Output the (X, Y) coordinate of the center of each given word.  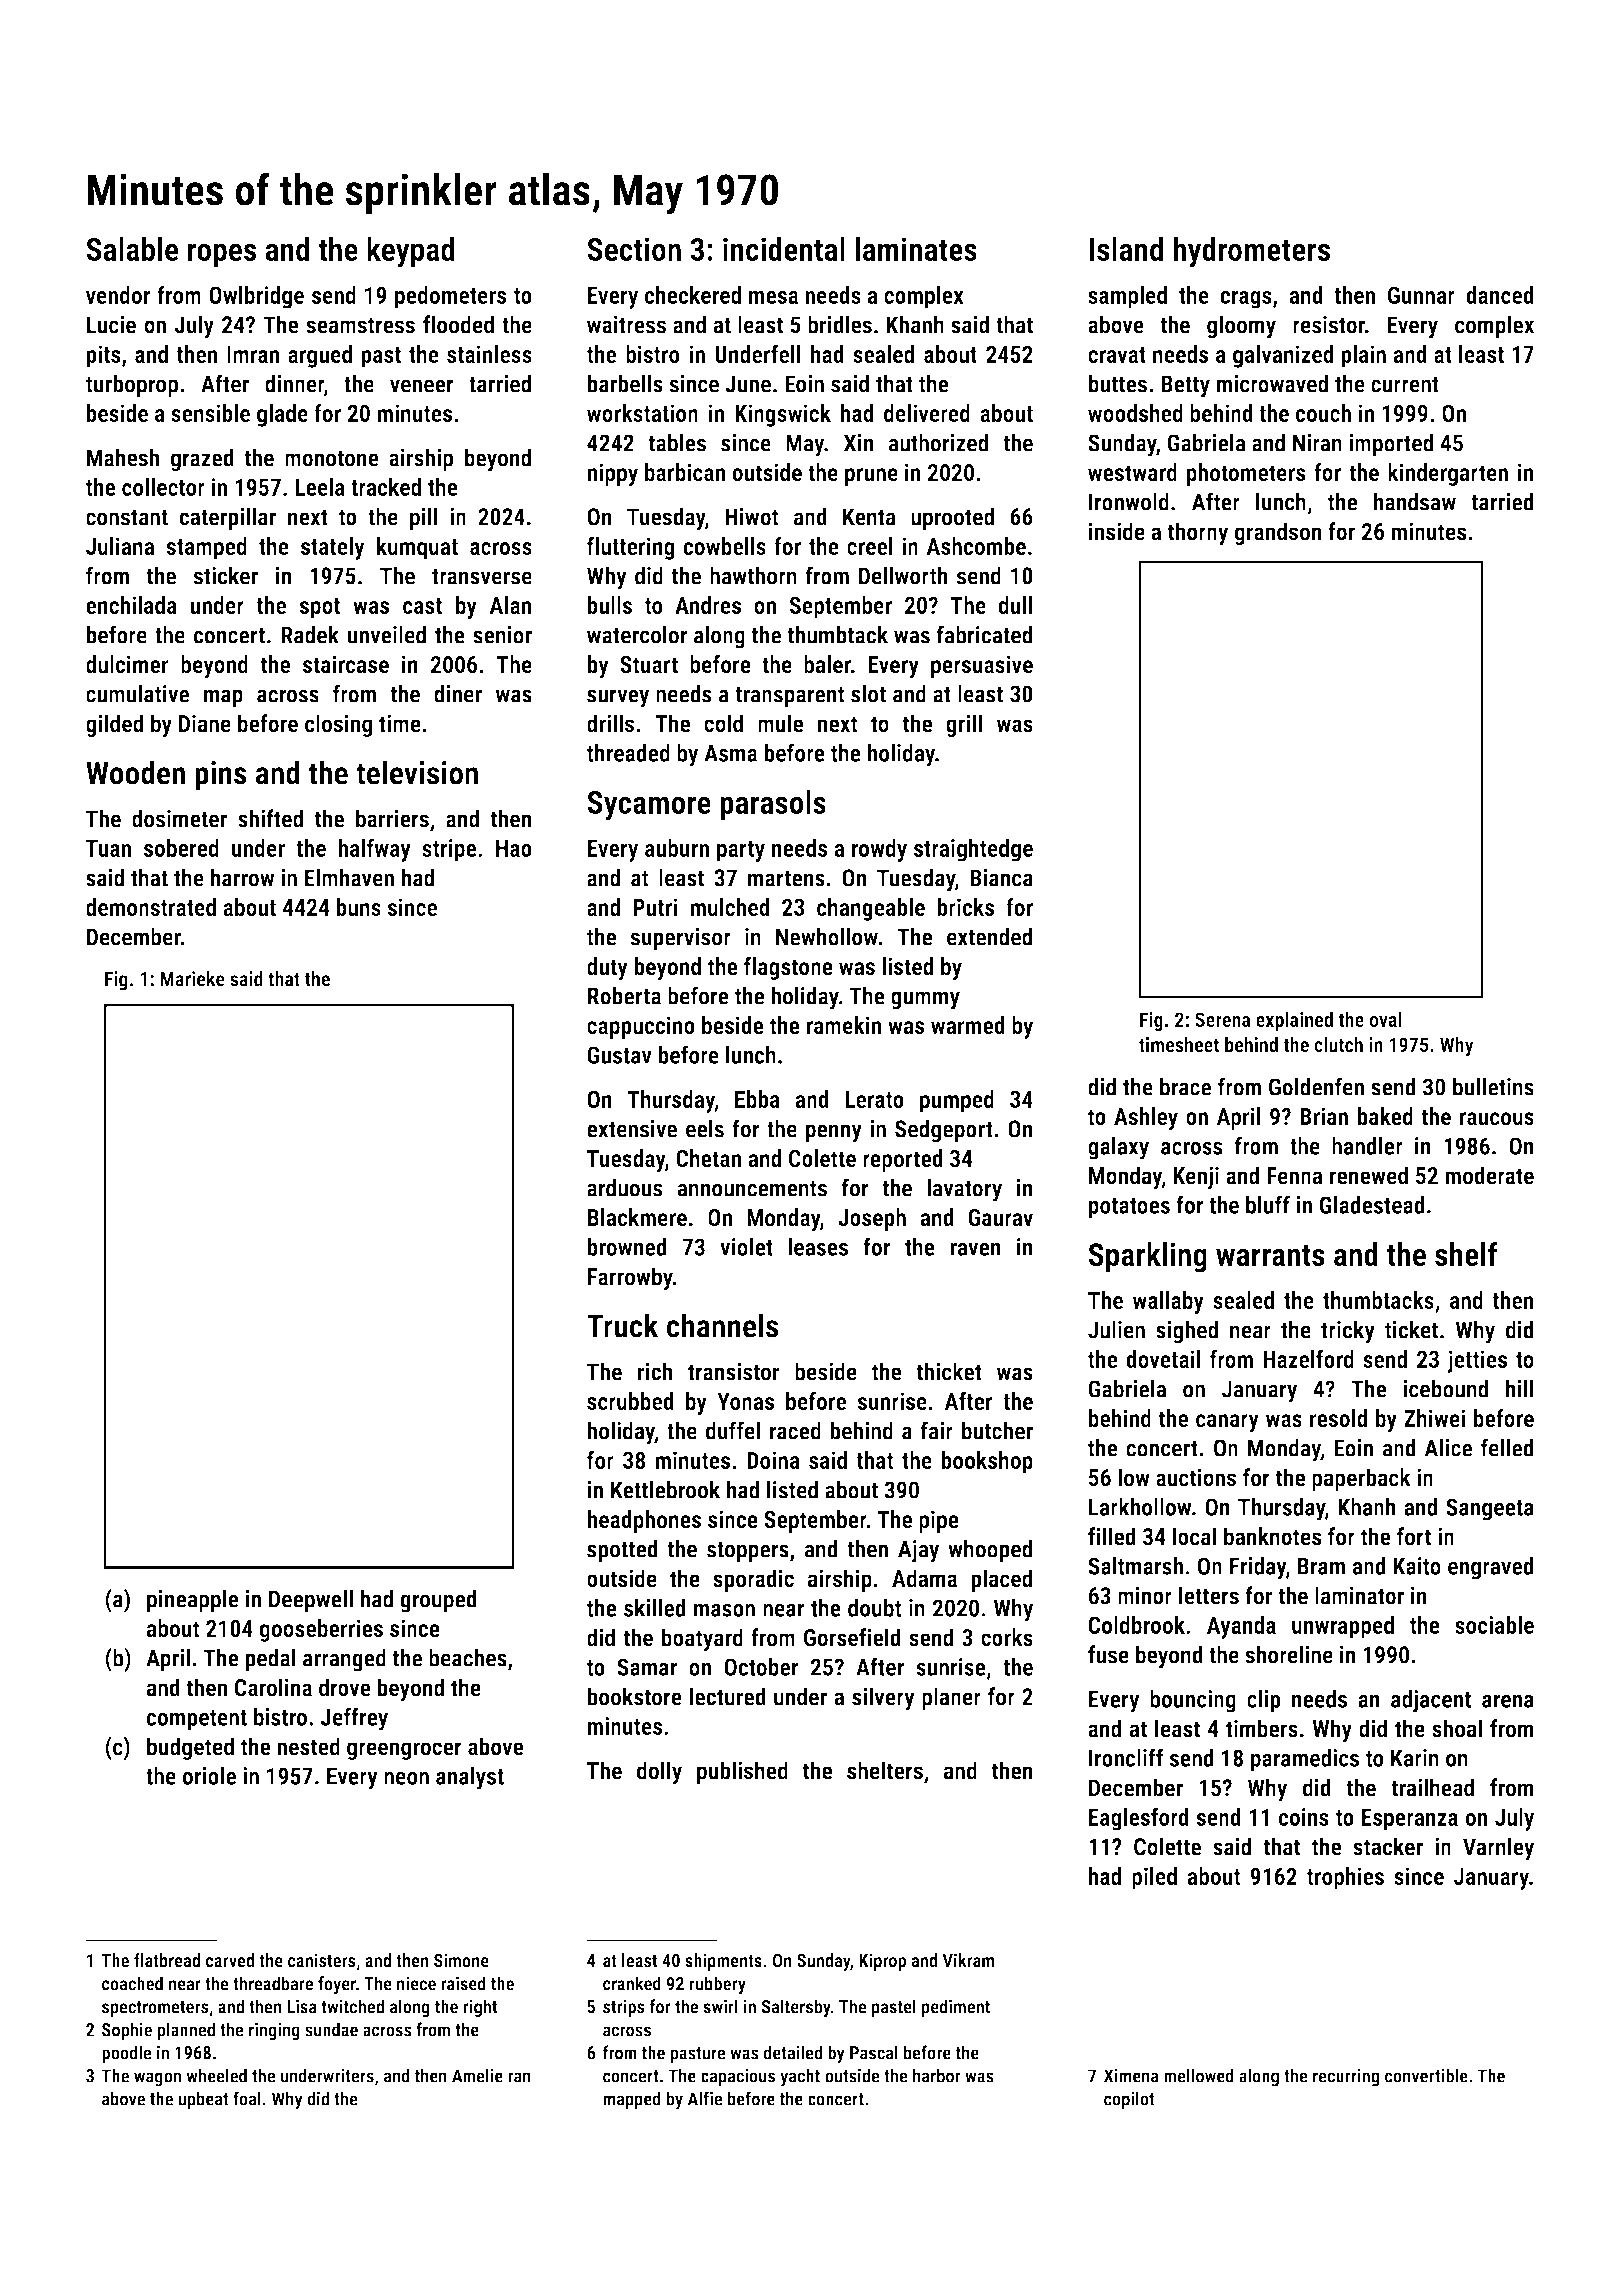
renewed (1369, 1175)
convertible (1426, 2075)
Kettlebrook (665, 1489)
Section (634, 249)
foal (247, 2098)
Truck (623, 1325)
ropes (222, 255)
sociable (1494, 1625)
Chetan (708, 1158)
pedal (270, 1660)
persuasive (982, 666)
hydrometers (1251, 252)
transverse (482, 576)
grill (964, 725)
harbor (937, 2075)
